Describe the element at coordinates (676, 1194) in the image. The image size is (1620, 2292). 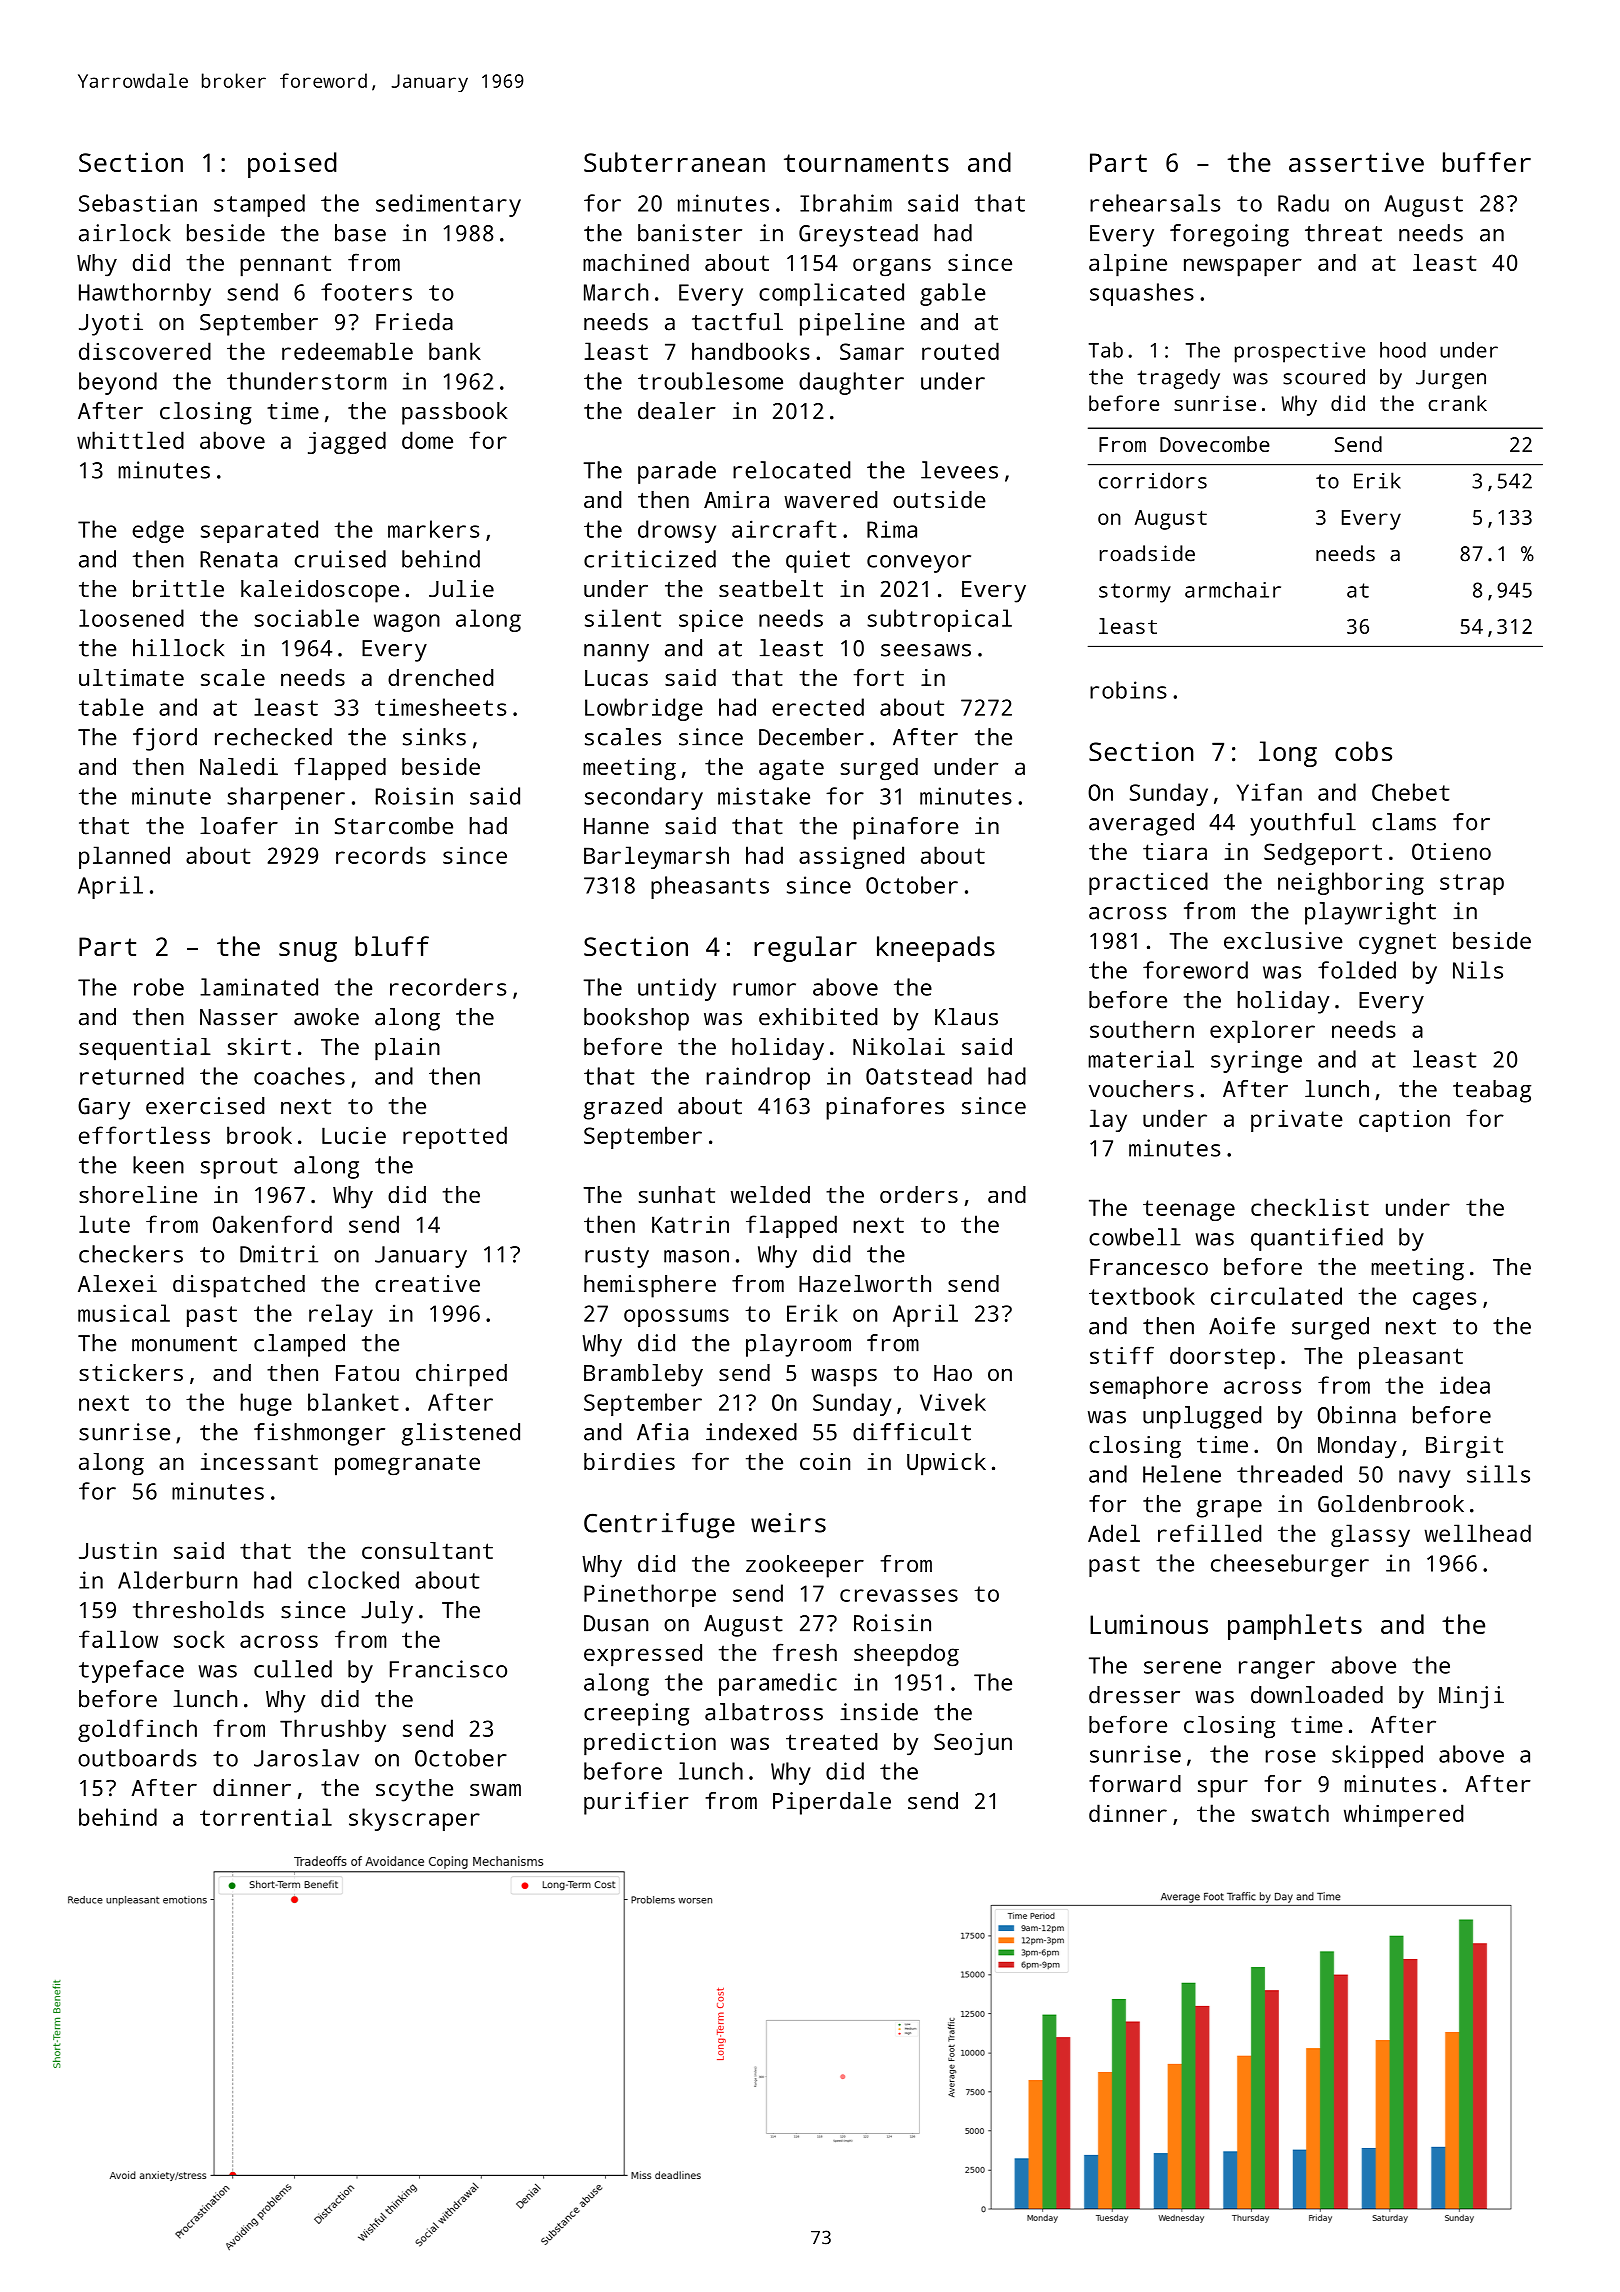
I see `sunhat` at that location.
